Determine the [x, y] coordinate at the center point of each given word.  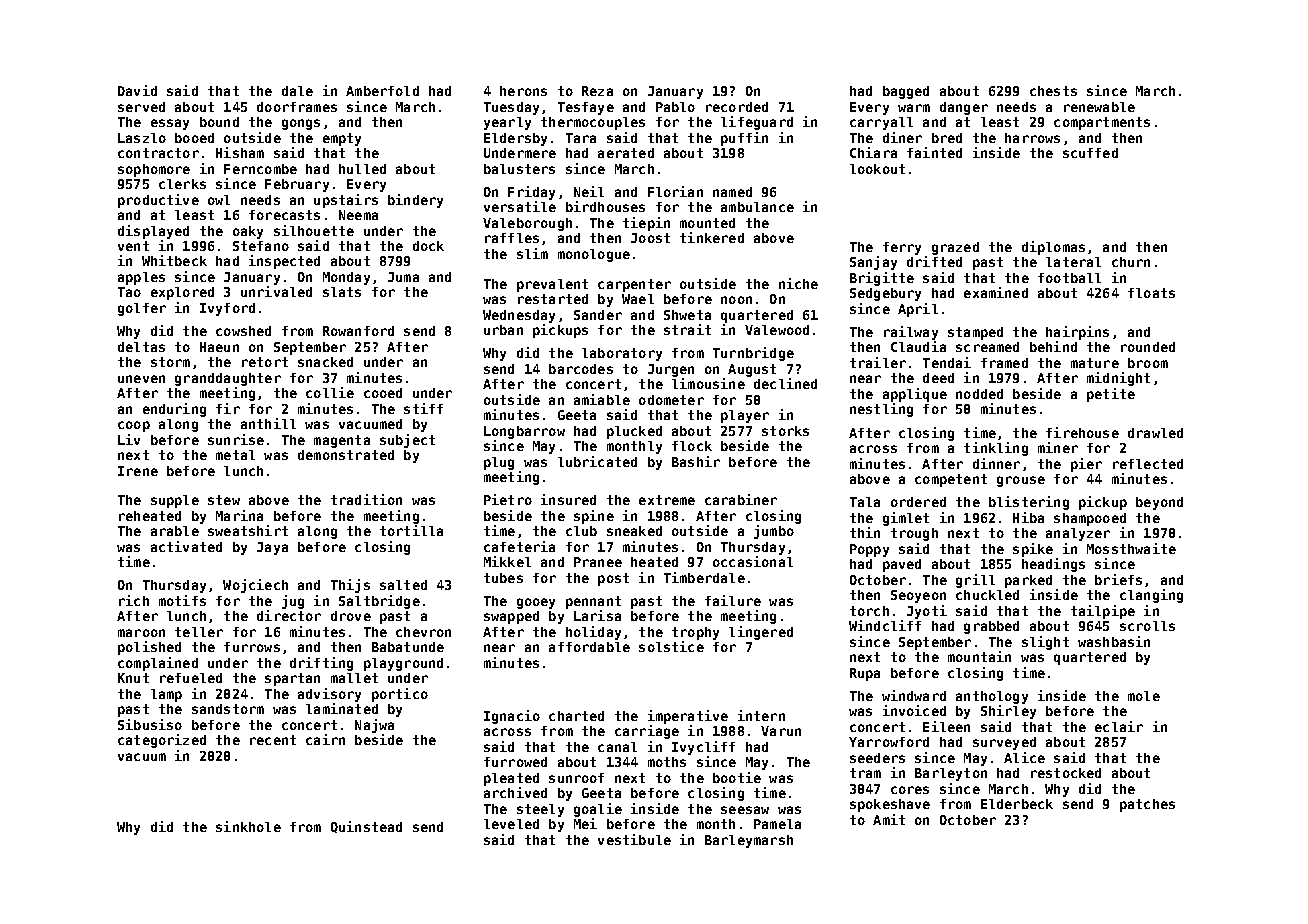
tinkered [712, 237]
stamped [975, 333]
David [137, 90]
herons [523, 91]
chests [1053, 91]
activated [186, 546]
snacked [325, 362]
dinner [996, 463]
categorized [162, 741]
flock [692, 446]
